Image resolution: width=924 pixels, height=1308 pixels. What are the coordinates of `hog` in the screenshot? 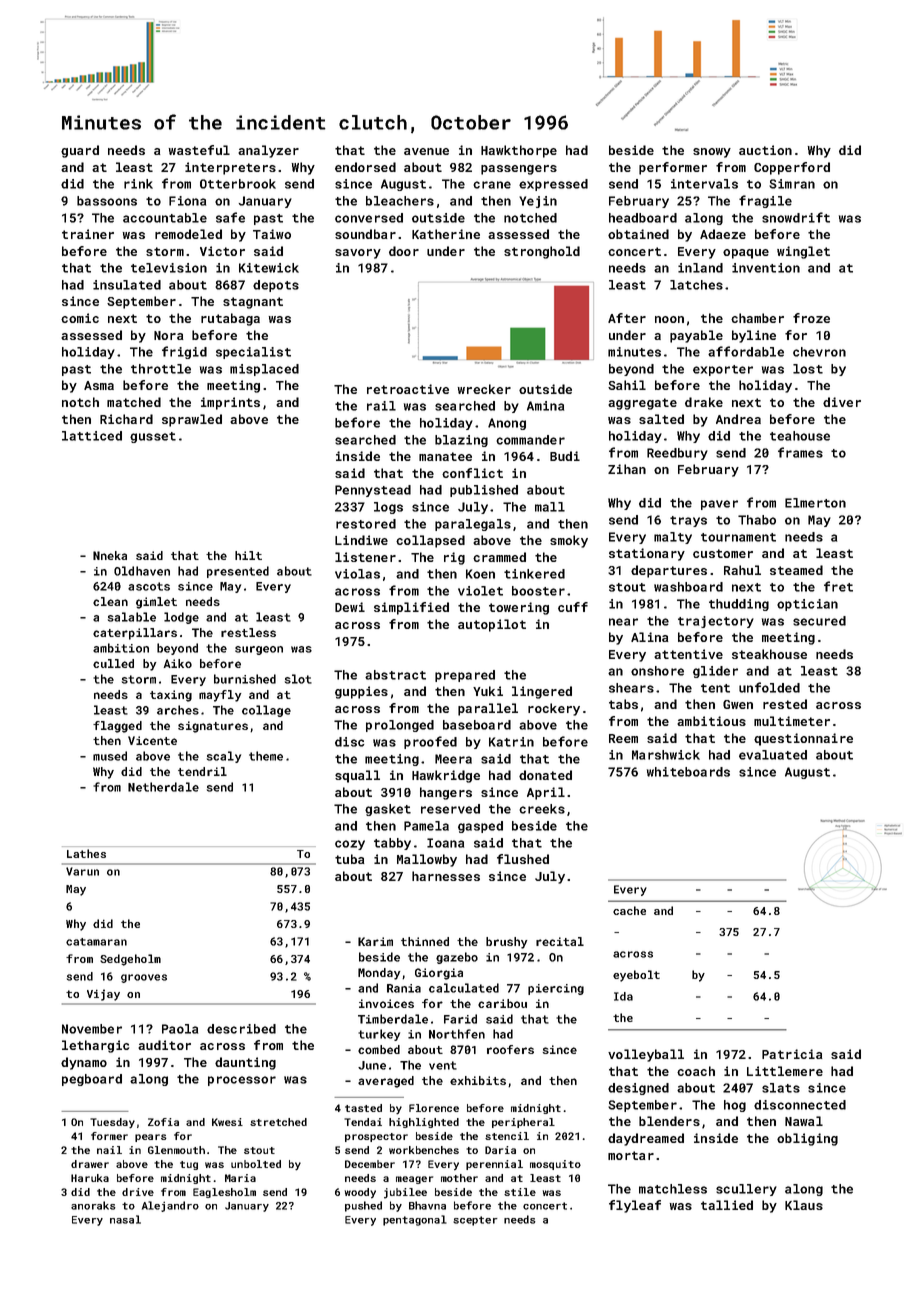 It's located at (735, 1106).
